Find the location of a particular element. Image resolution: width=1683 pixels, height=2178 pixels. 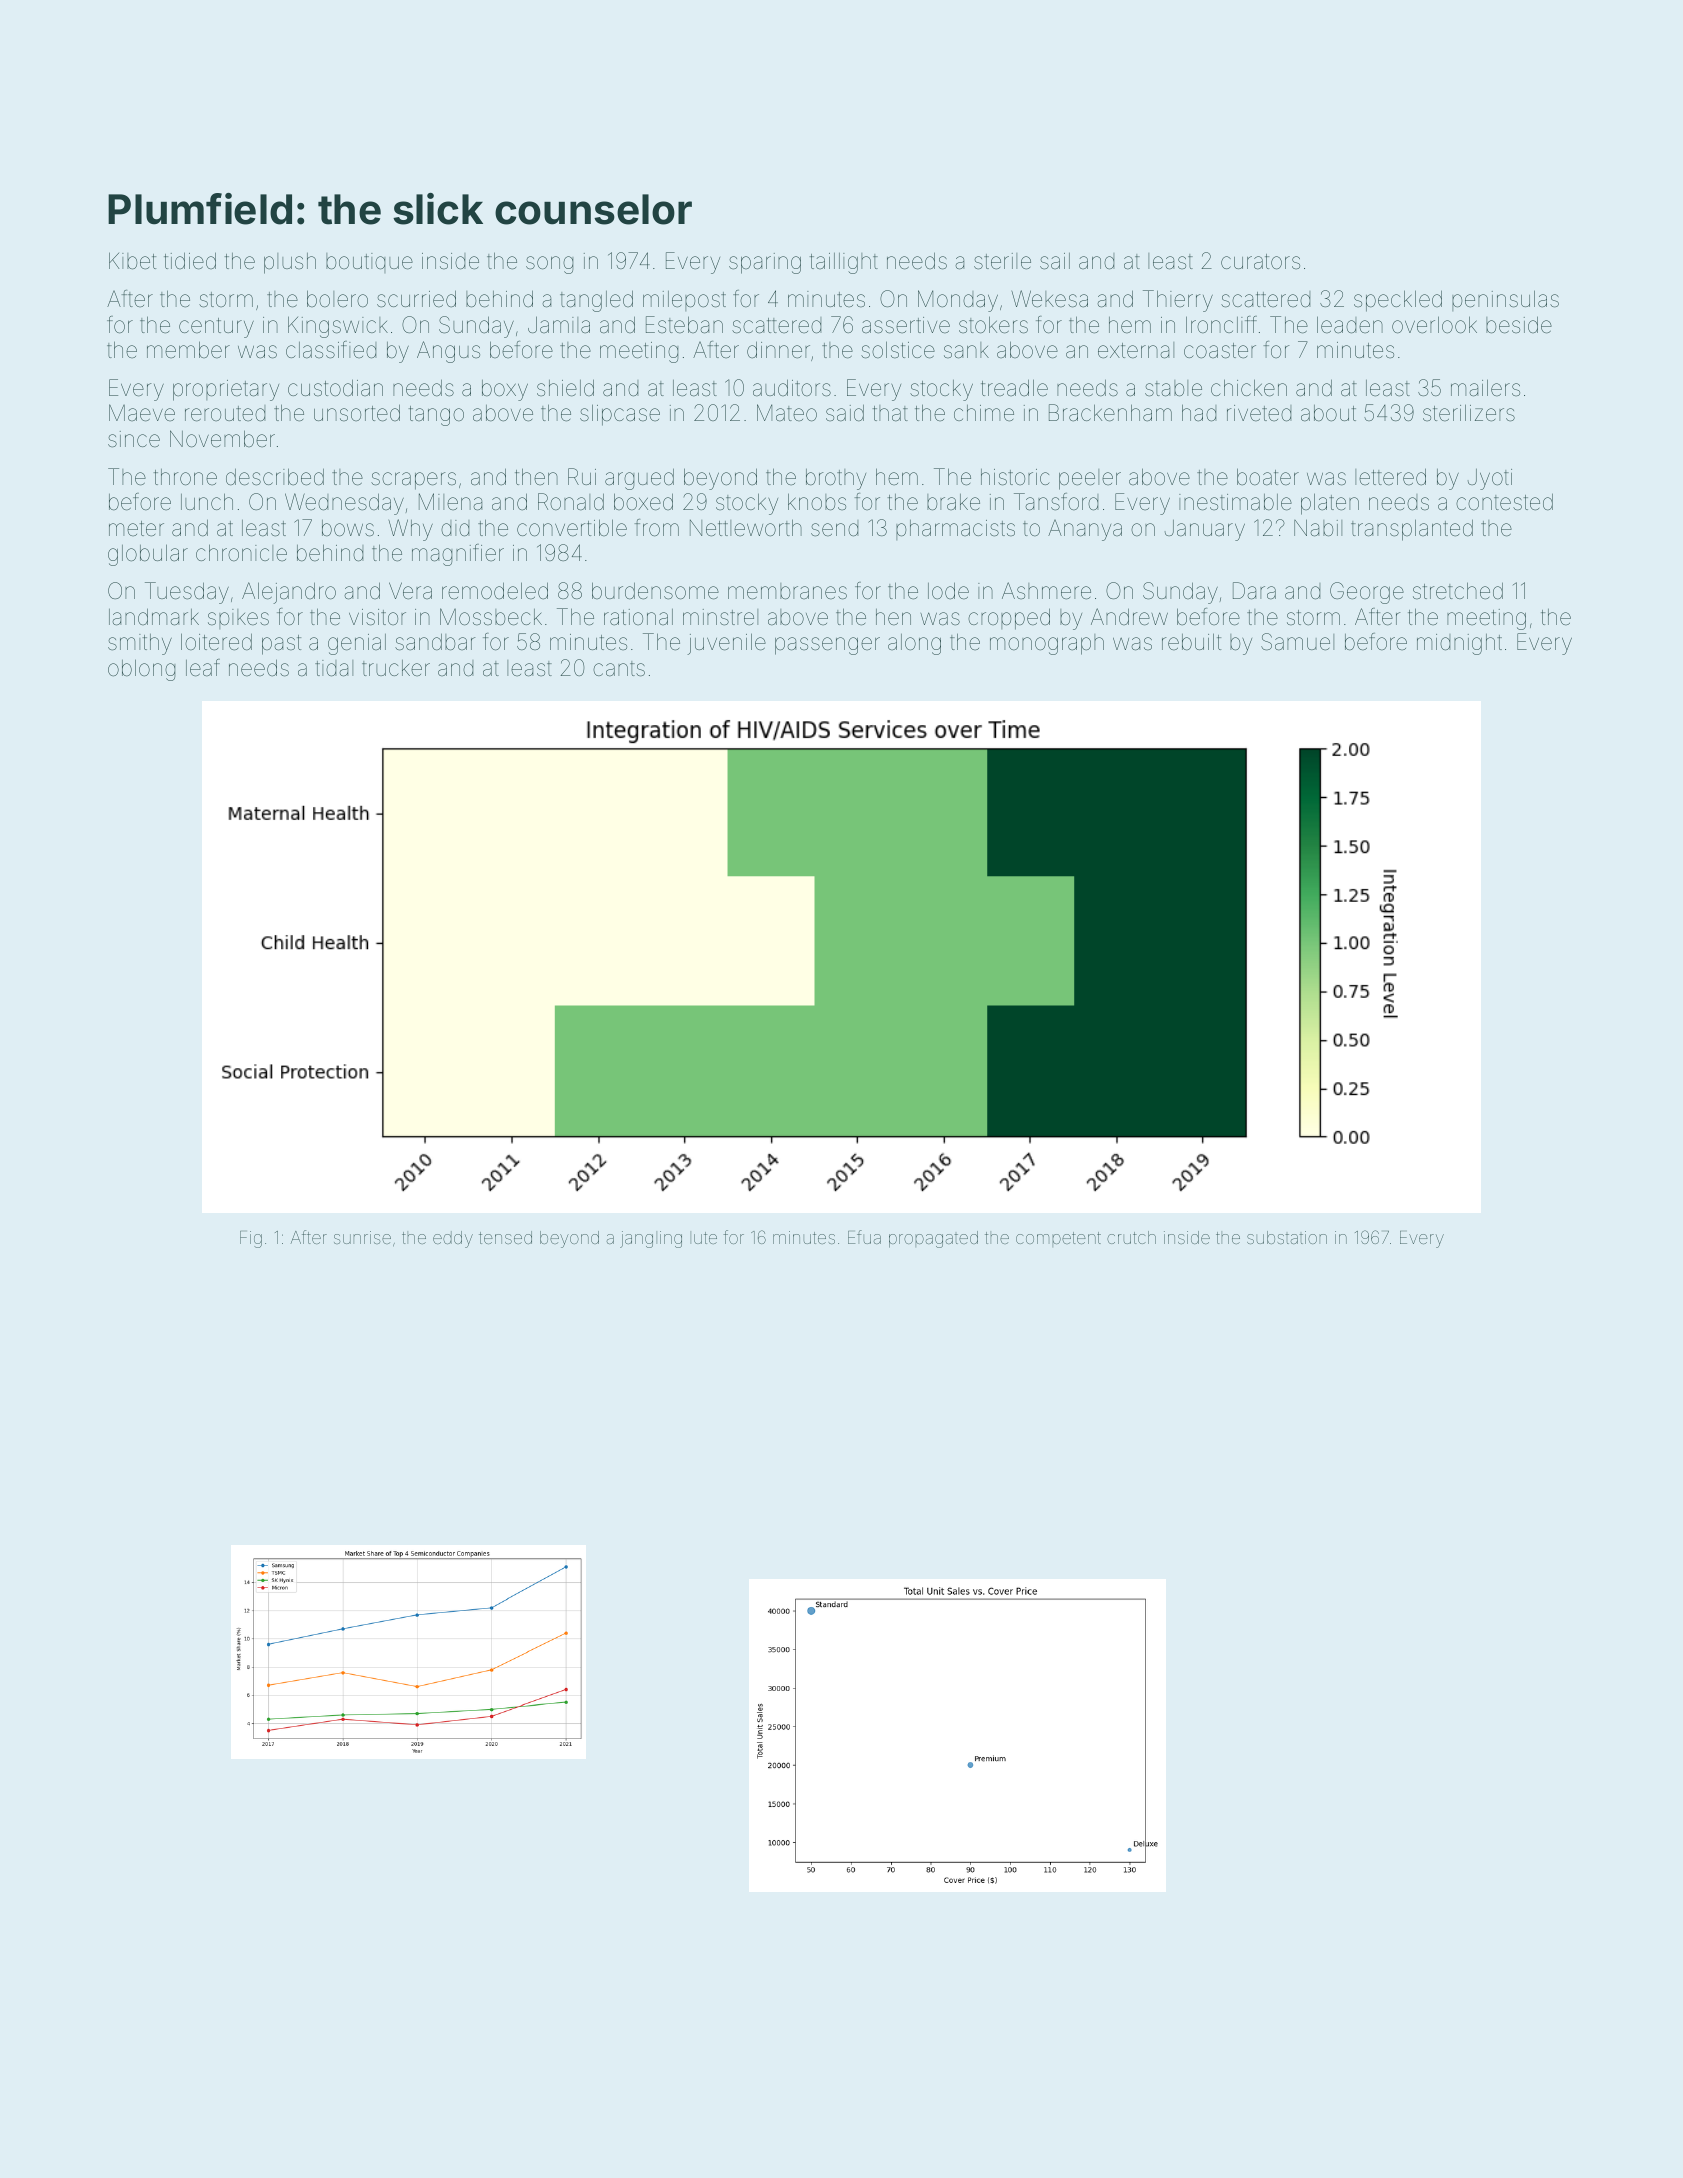

oblong is located at coordinates (141, 670).
